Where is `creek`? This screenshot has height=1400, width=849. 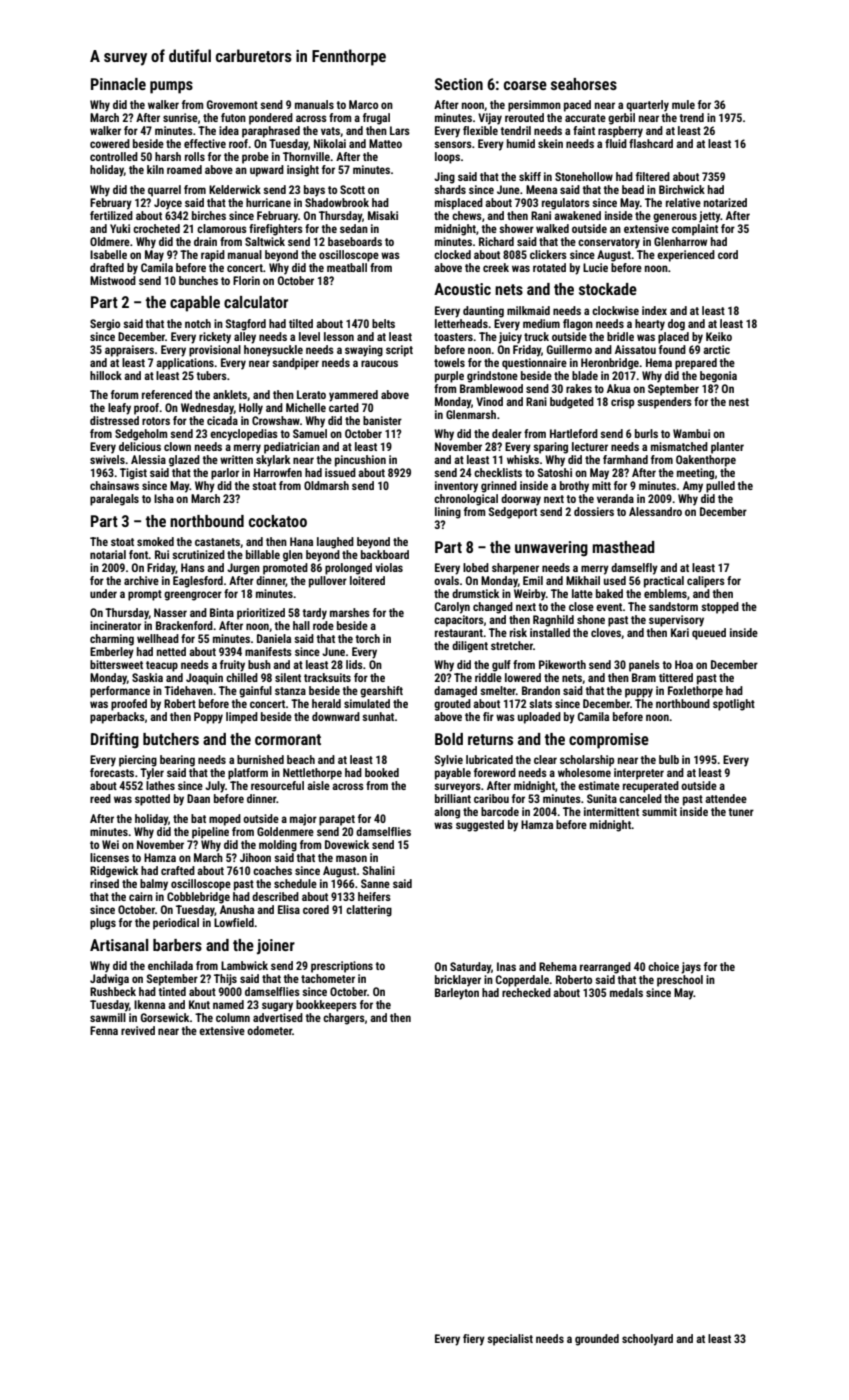 creek is located at coordinates (496, 267).
